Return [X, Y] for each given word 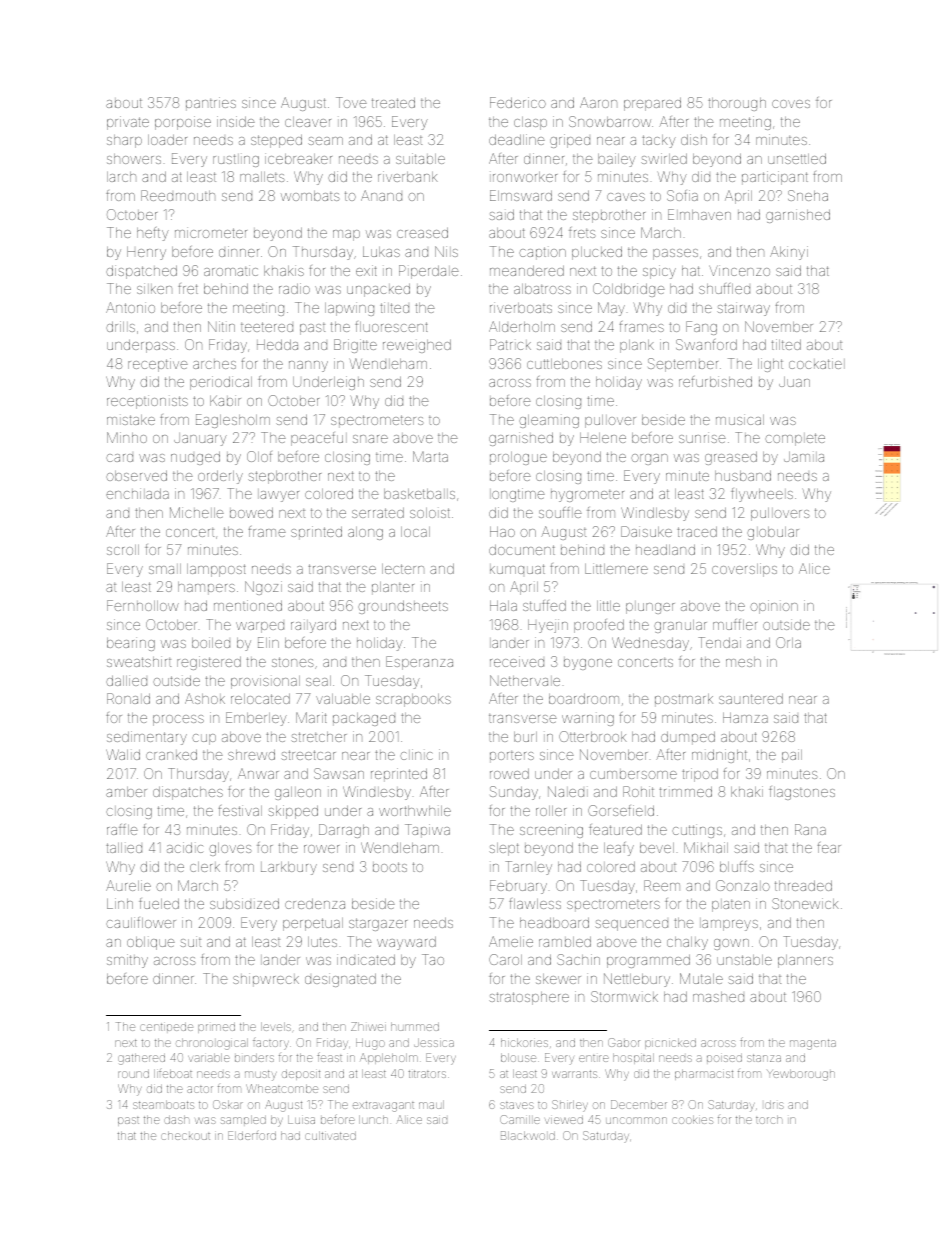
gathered [141, 1059]
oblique [151, 943]
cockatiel [817, 363]
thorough [737, 104]
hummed [415, 1026]
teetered [267, 327]
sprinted [316, 533]
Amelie [511, 941]
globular [773, 533]
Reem [662, 885]
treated [393, 102]
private [128, 123]
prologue [518, 458]
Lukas [381, 251]
